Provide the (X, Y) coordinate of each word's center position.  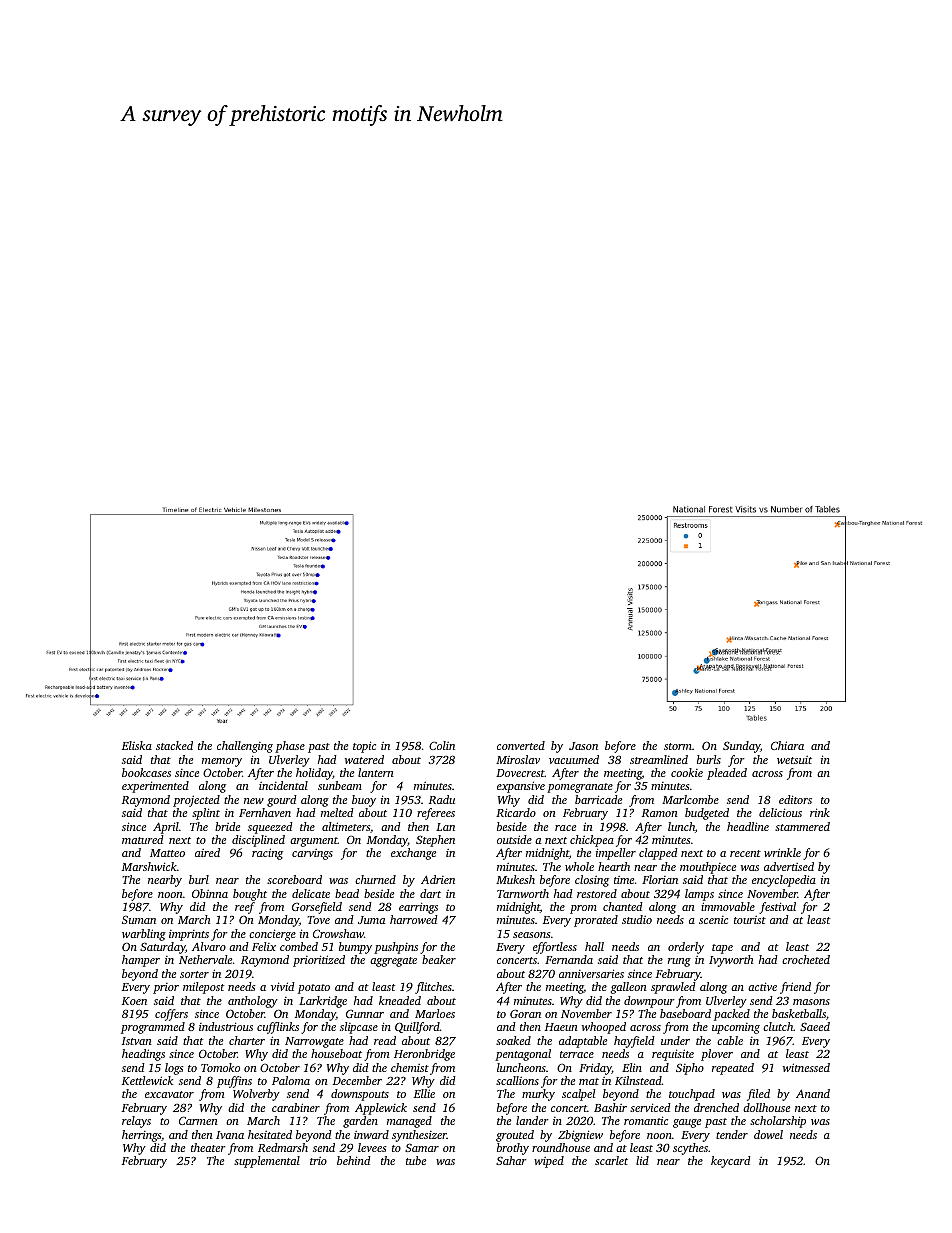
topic (364, 747)
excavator (169, 1094)
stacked (174, 745)
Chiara (787, 745)
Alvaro (209, 946)
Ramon (660, 813)
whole (579, 866)
